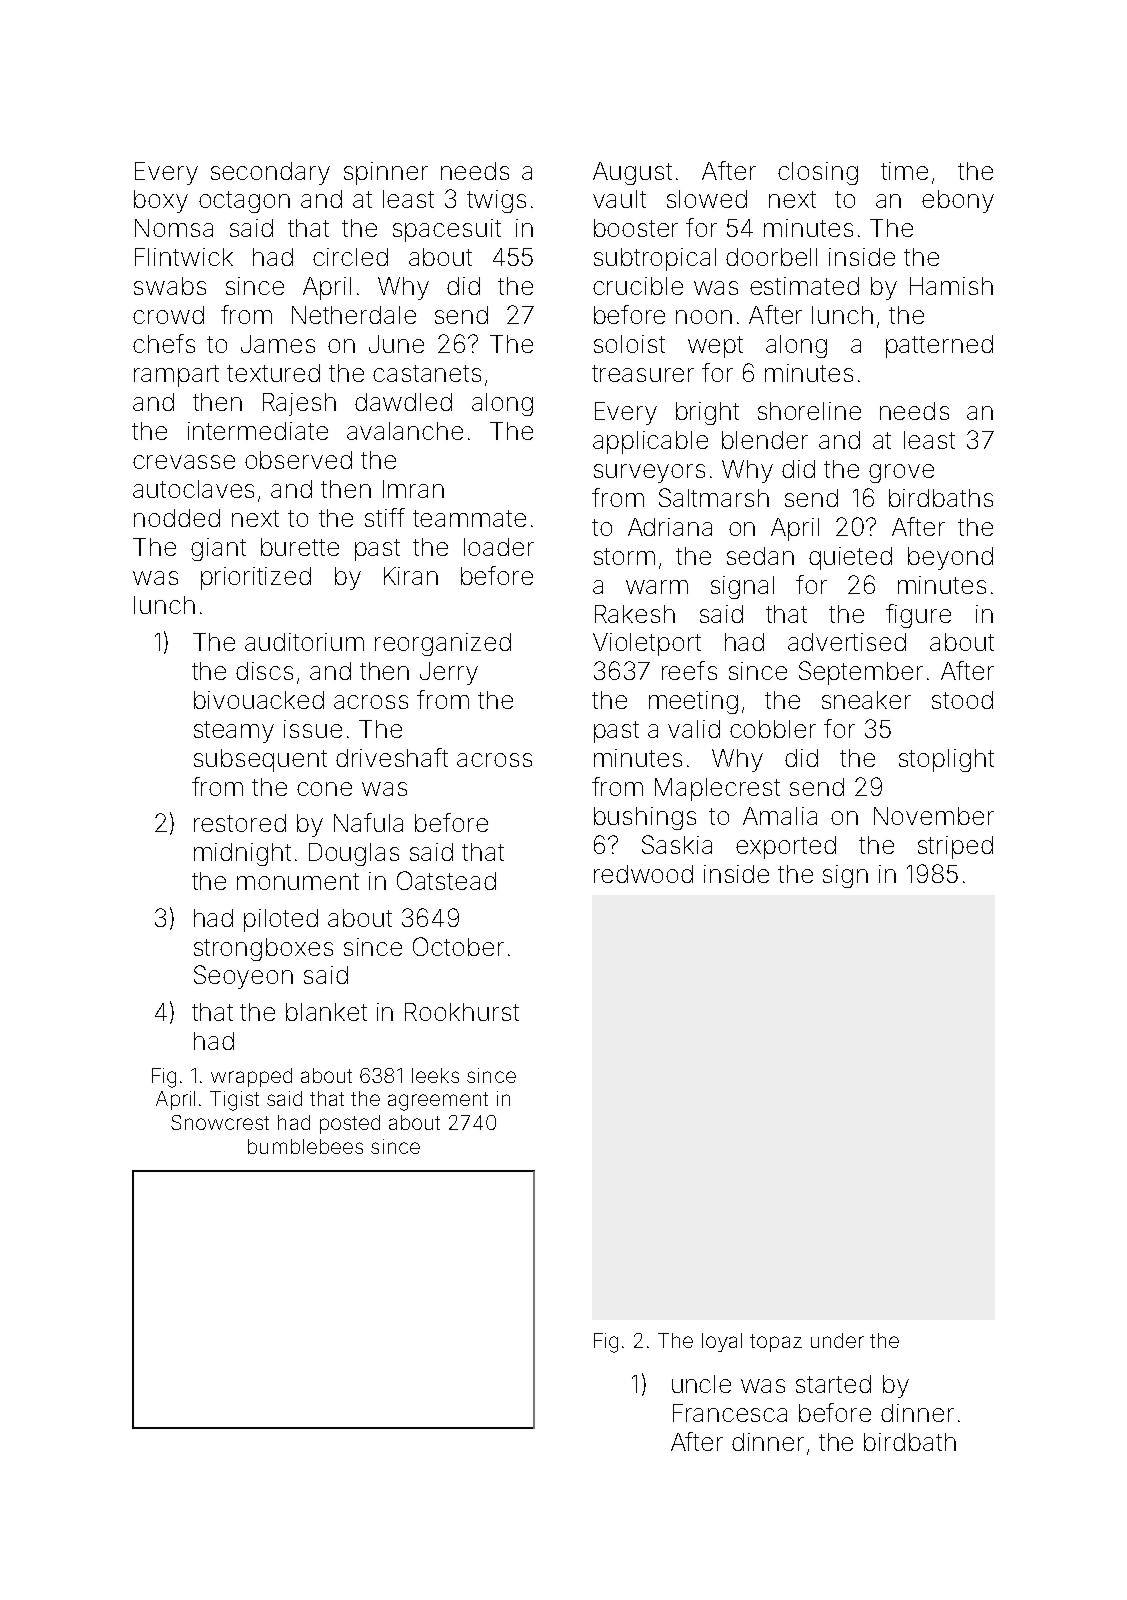 The height and width of the screenshot is (1600, 1127). I want to click on grove, so click(901, 473).
